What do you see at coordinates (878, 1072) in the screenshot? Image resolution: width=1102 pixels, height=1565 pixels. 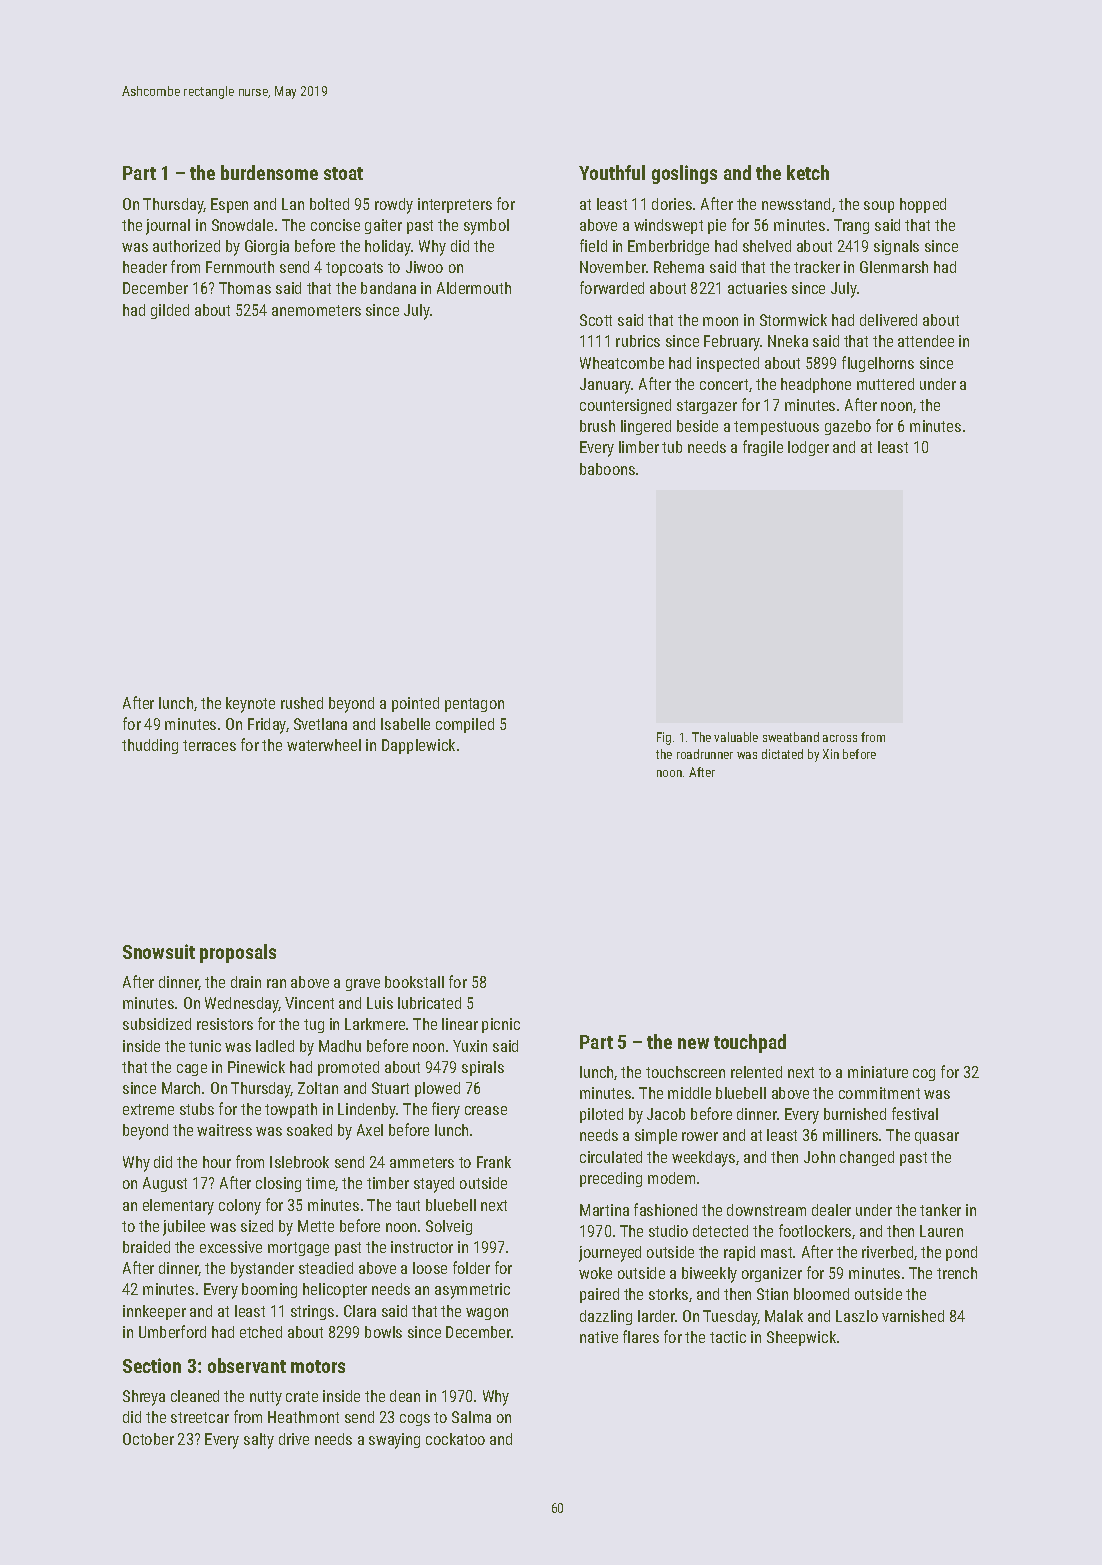 I see `miniature` at bounding box center [878, 1072].
